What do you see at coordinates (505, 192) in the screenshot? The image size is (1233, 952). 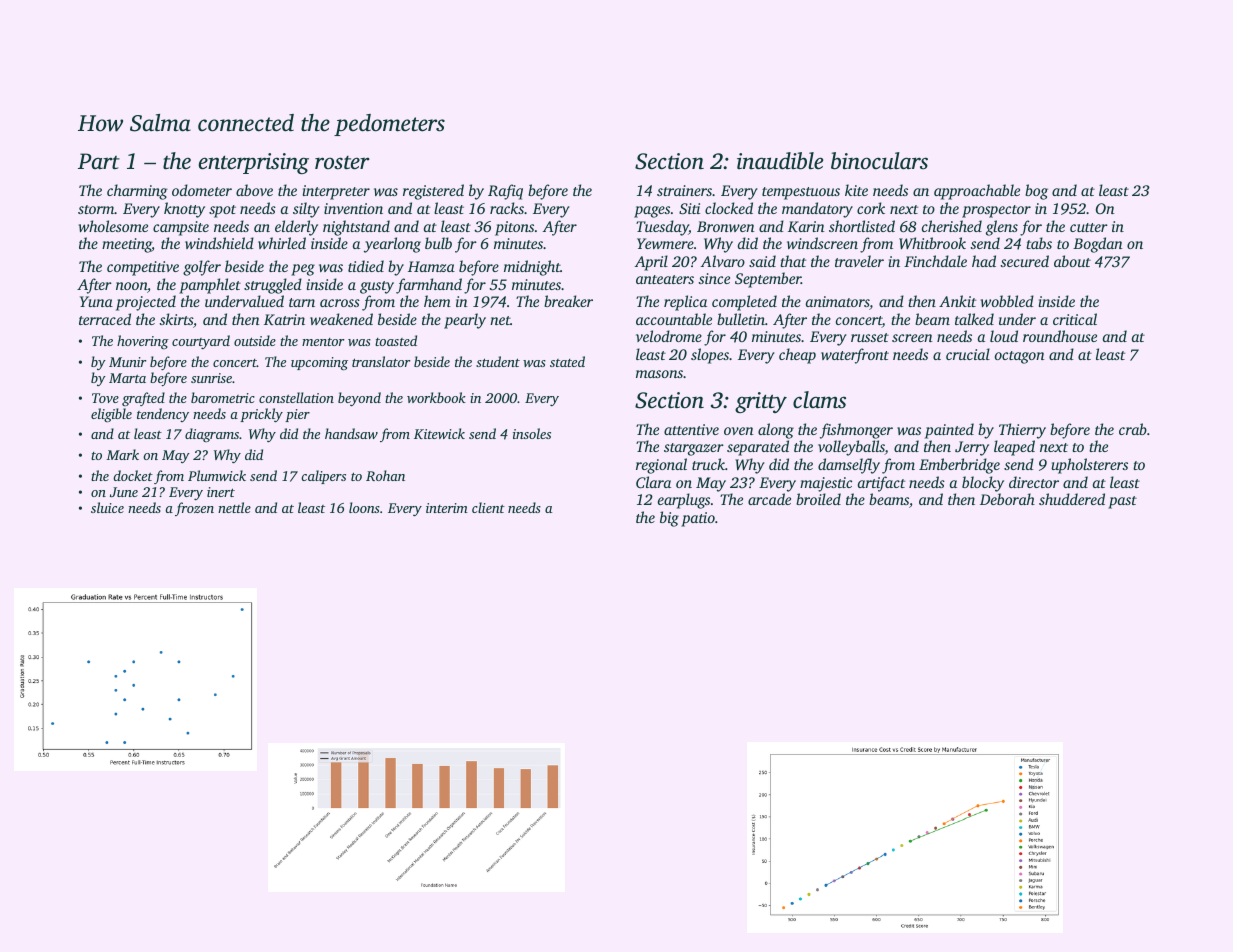 I see `Rafiq` at bounding box center [505, 192].
